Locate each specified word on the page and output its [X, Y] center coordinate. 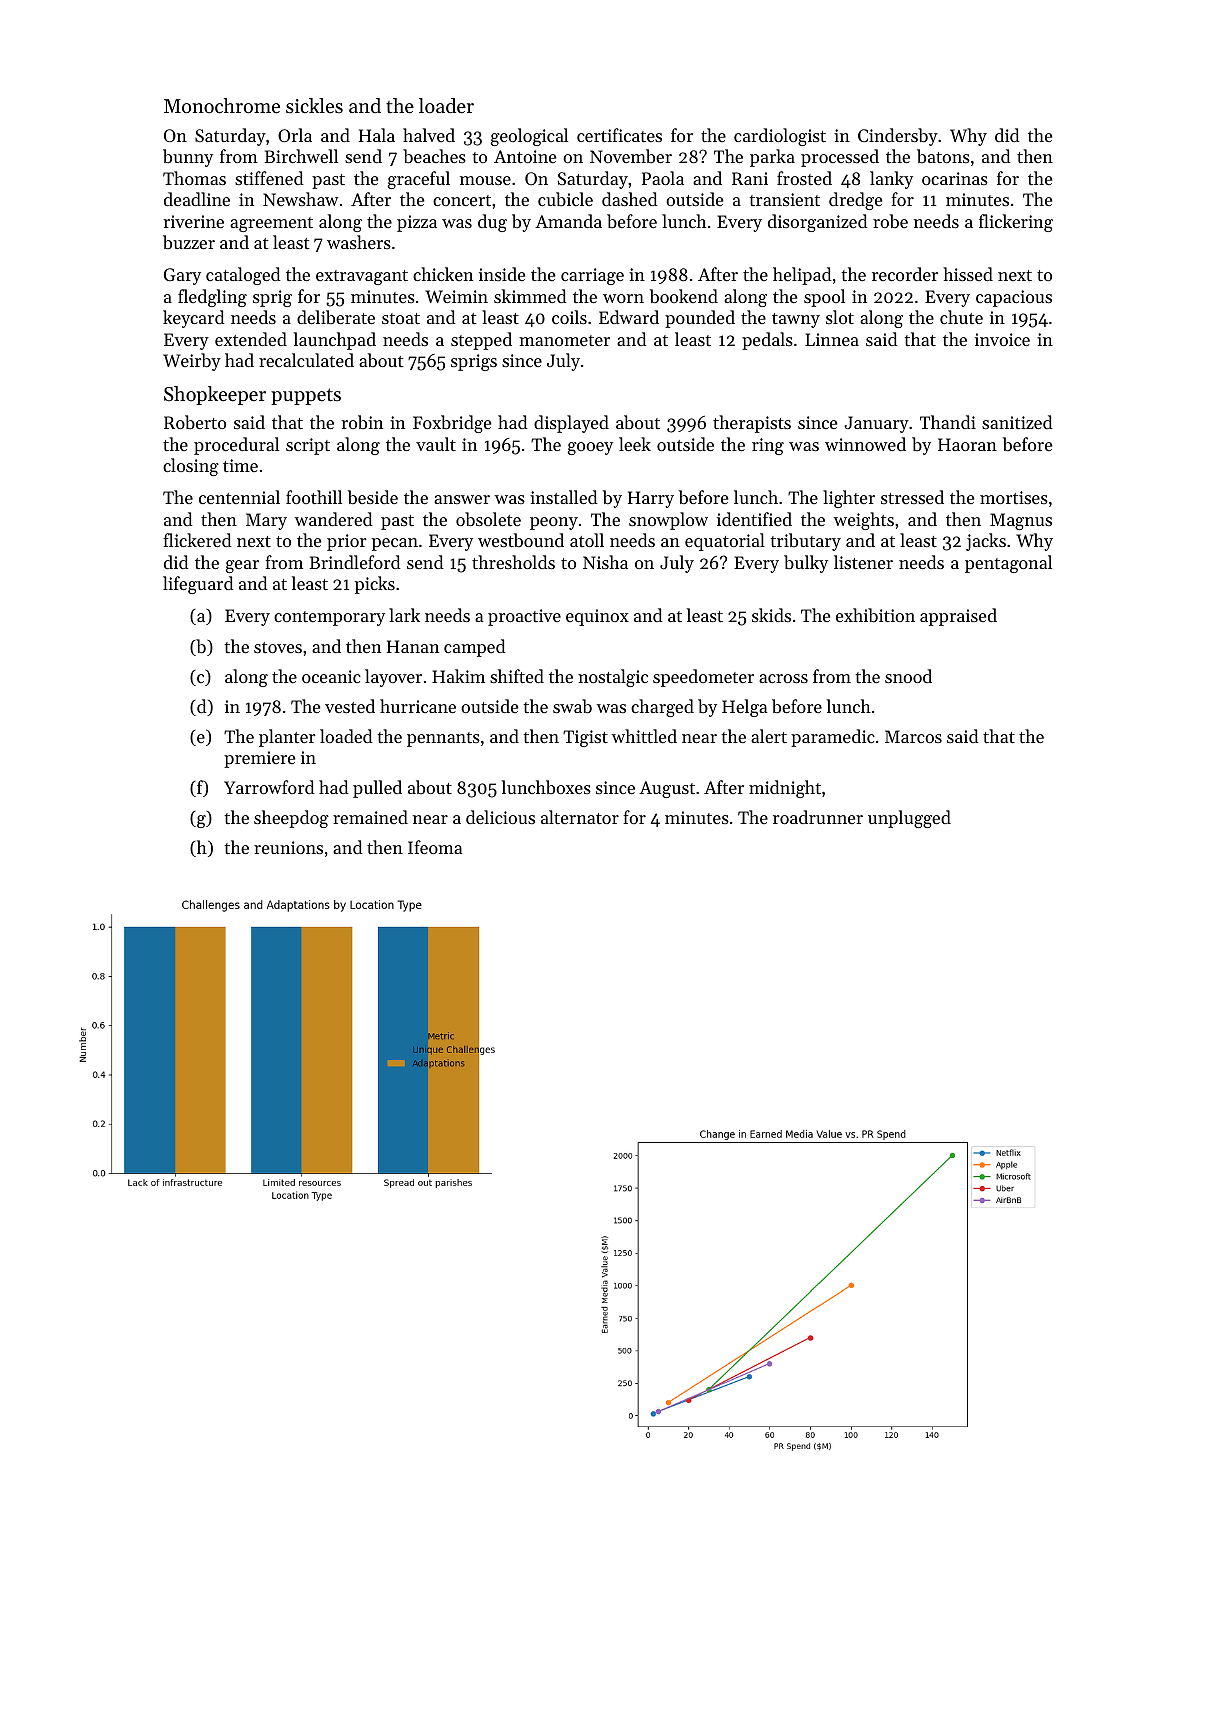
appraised [958, 617]
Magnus [1021, 521]
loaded [346, 736]
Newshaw [301, 199]
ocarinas [955, 178]
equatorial [725, 542]
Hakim [458, 676]
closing [191, 467]
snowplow [668, 521]
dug [492, 223]
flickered [197, 540]
